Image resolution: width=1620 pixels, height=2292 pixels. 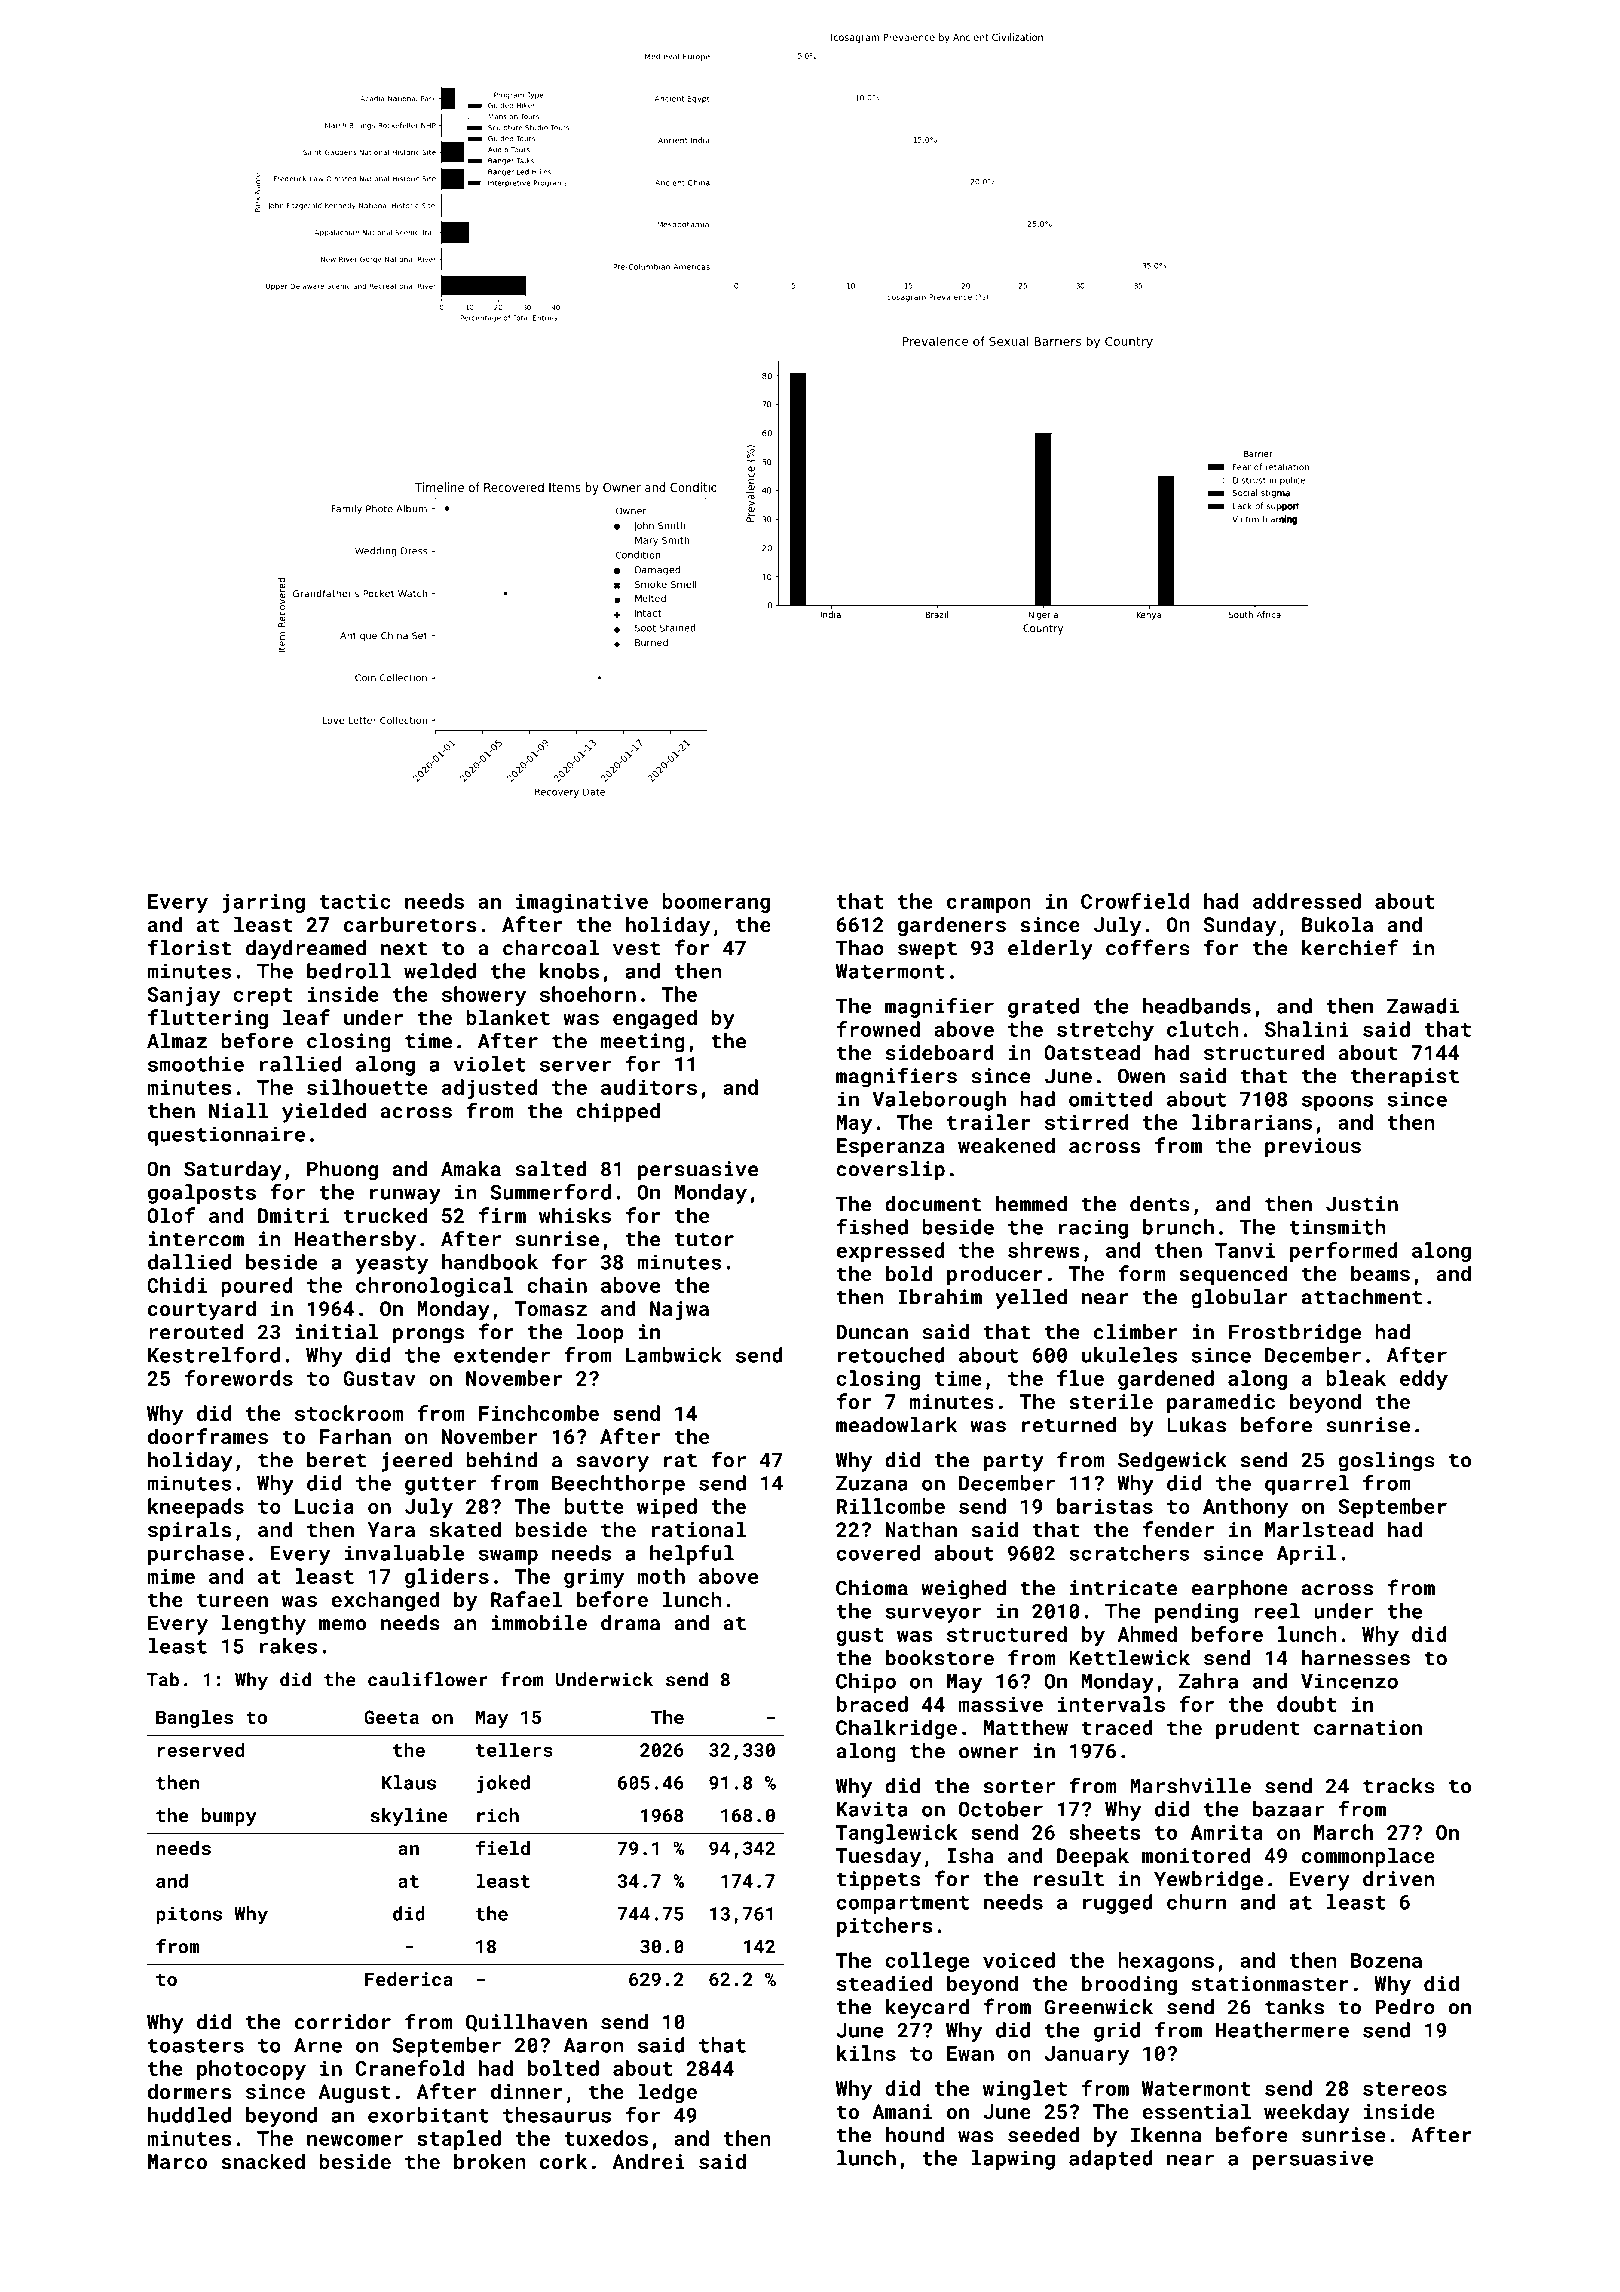 I want to click on Kavita, so click(x=872, y=1809).
